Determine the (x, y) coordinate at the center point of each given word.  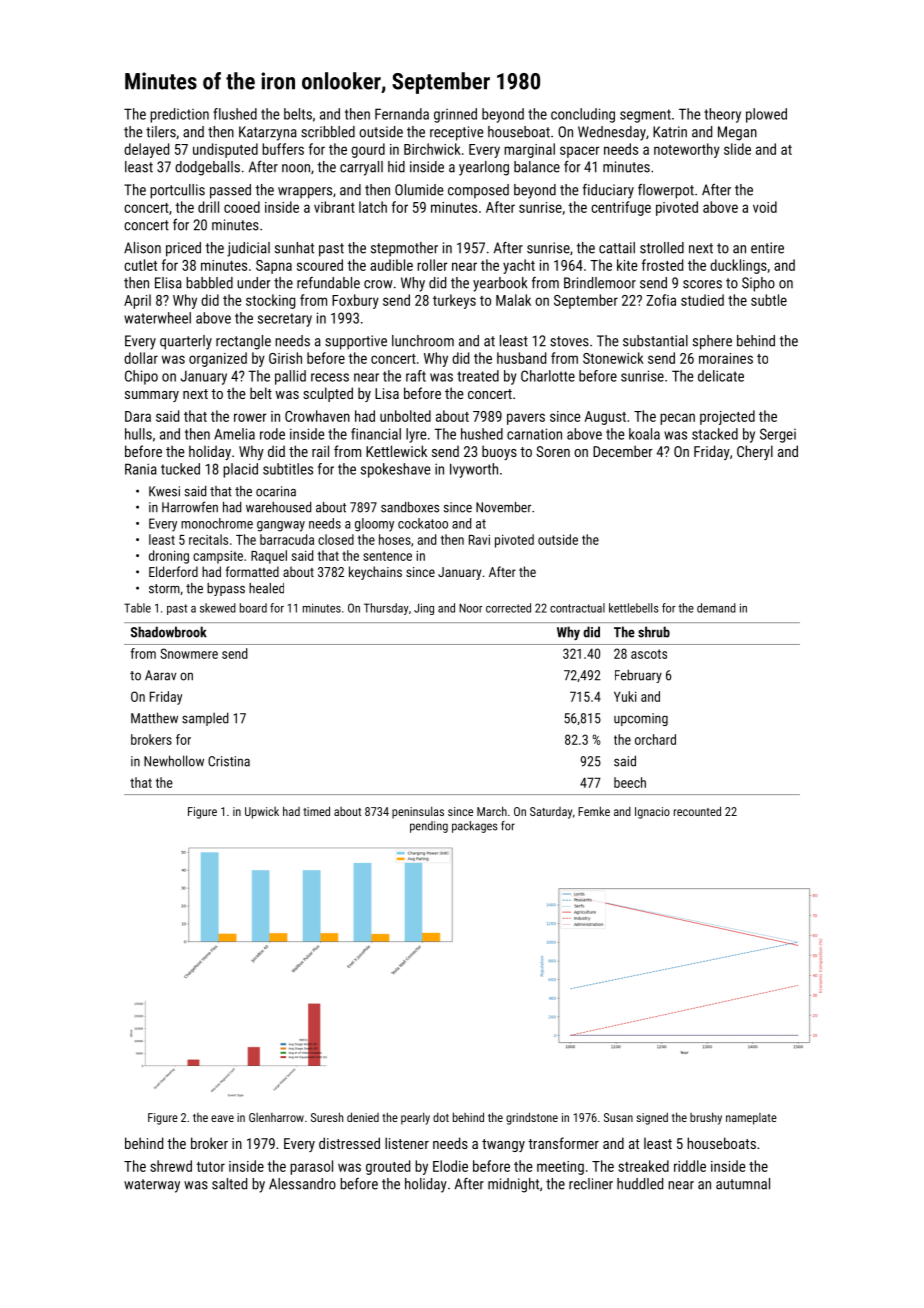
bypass (226, 589)
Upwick (262, 813)
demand (716, 608)
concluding (583, 115)
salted (229, 1184)
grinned (455, 115)
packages (475, 827)
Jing (424, 609)
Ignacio (652, 813)
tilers (161, 132)
